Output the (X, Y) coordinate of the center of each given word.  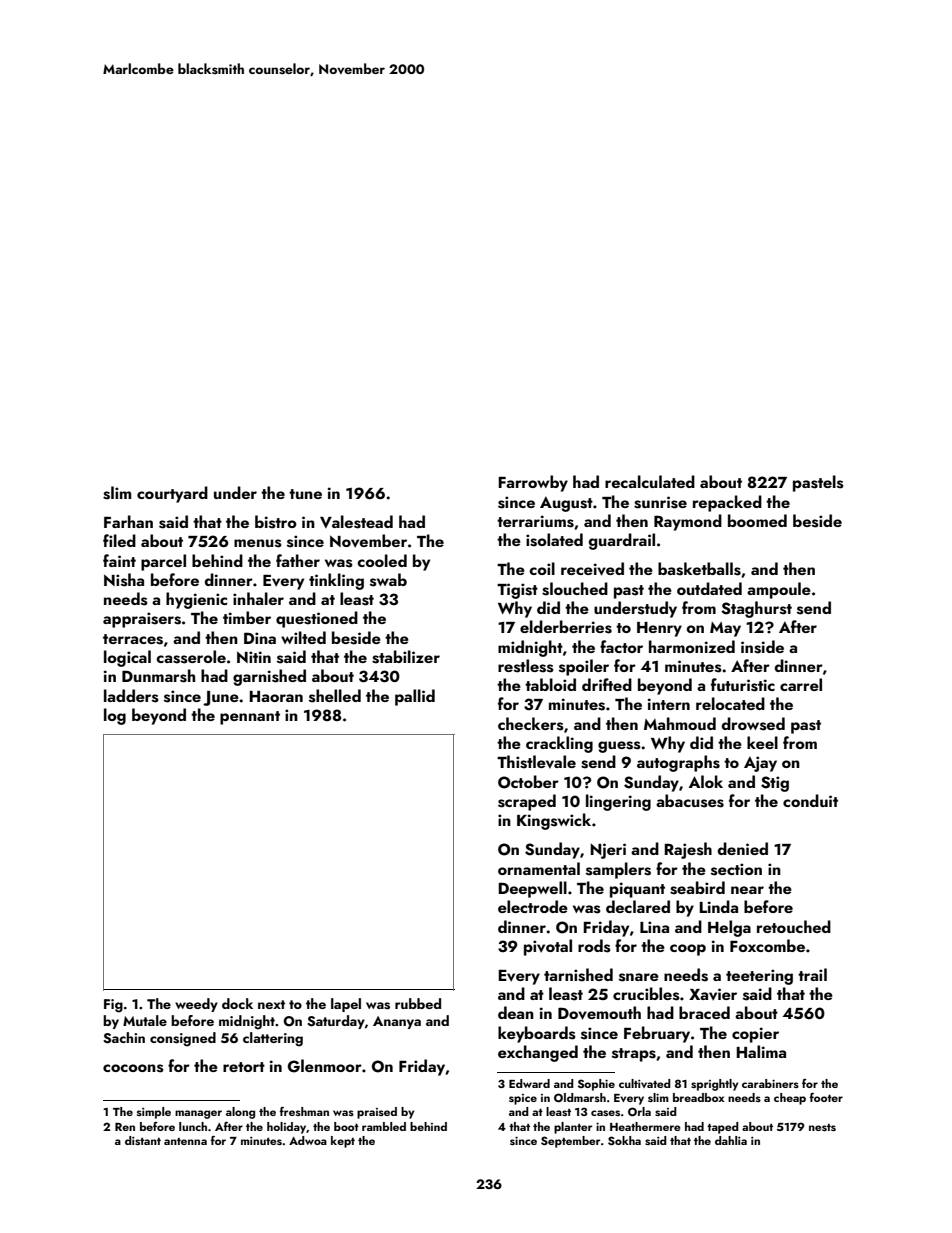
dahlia (731, 1140)
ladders (131, 696)
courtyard (172, 494)
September (570, 1142)
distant (143, 1140)
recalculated (650, 481)
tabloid (550, 684)
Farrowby (533, 483)
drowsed (753, 724)
